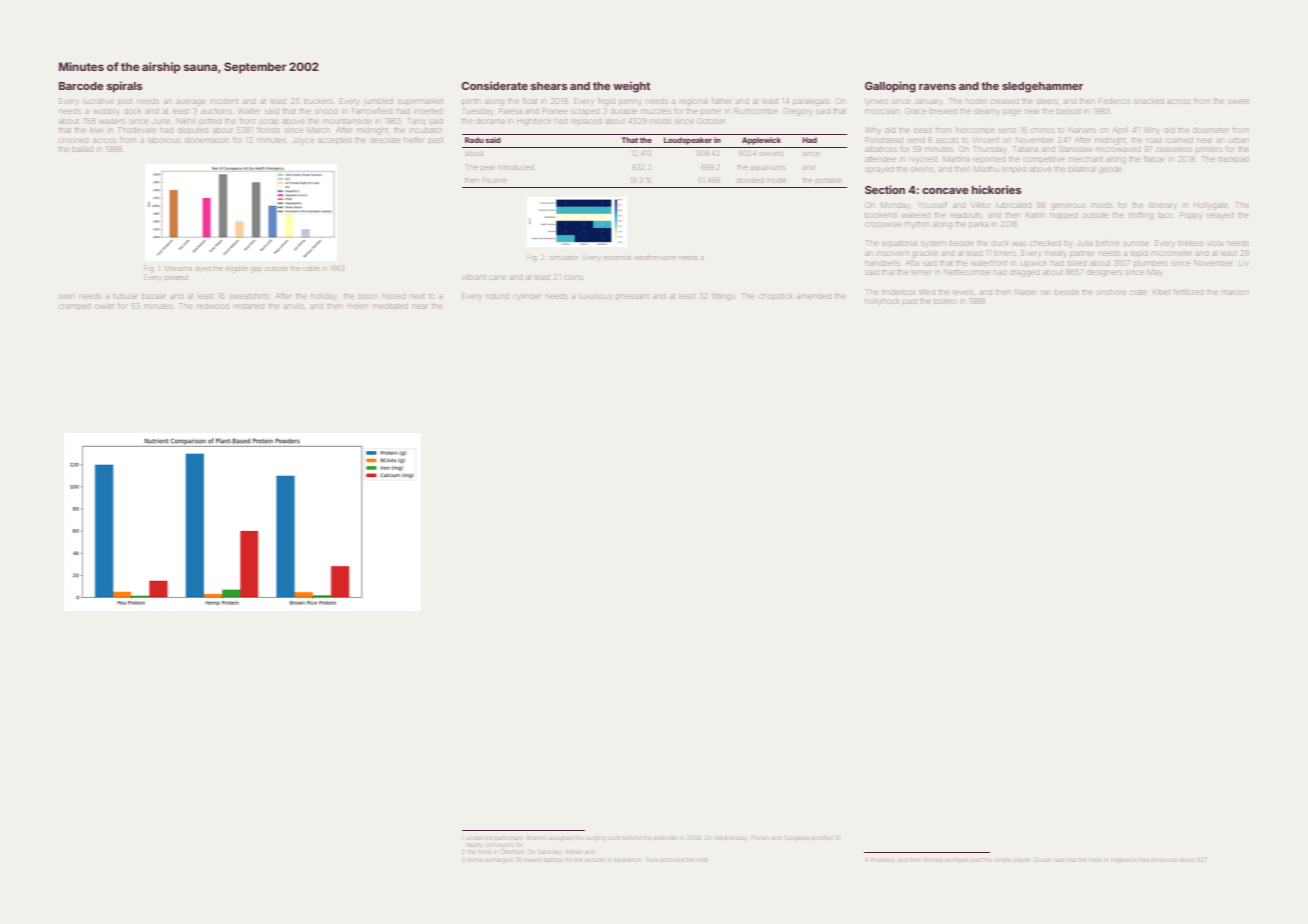  Describe the element at coordinates (549, 86) in the screenshot. I see `shears` at that location.
